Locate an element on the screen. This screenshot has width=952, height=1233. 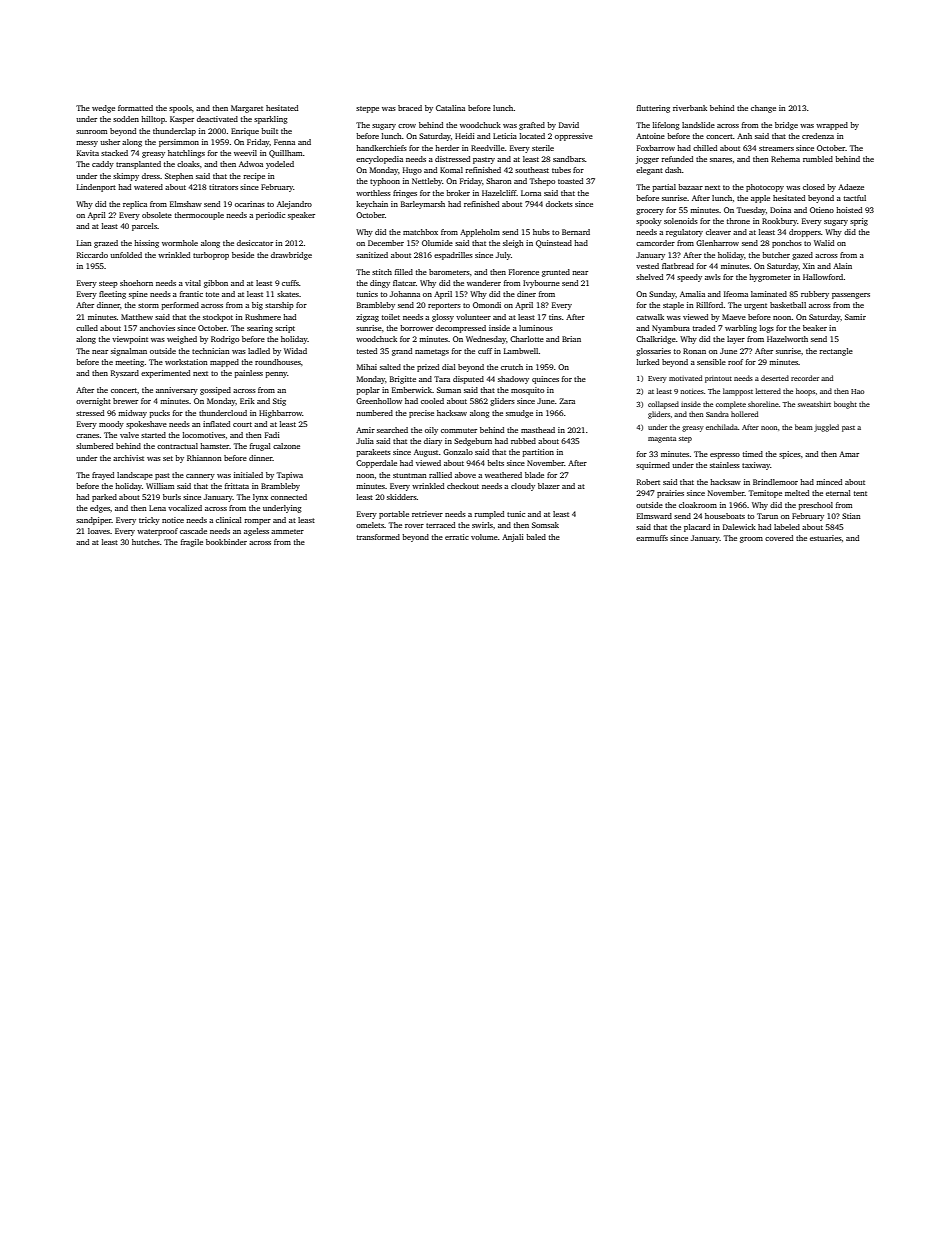
Fadi is located at coordinates (272, 435).
